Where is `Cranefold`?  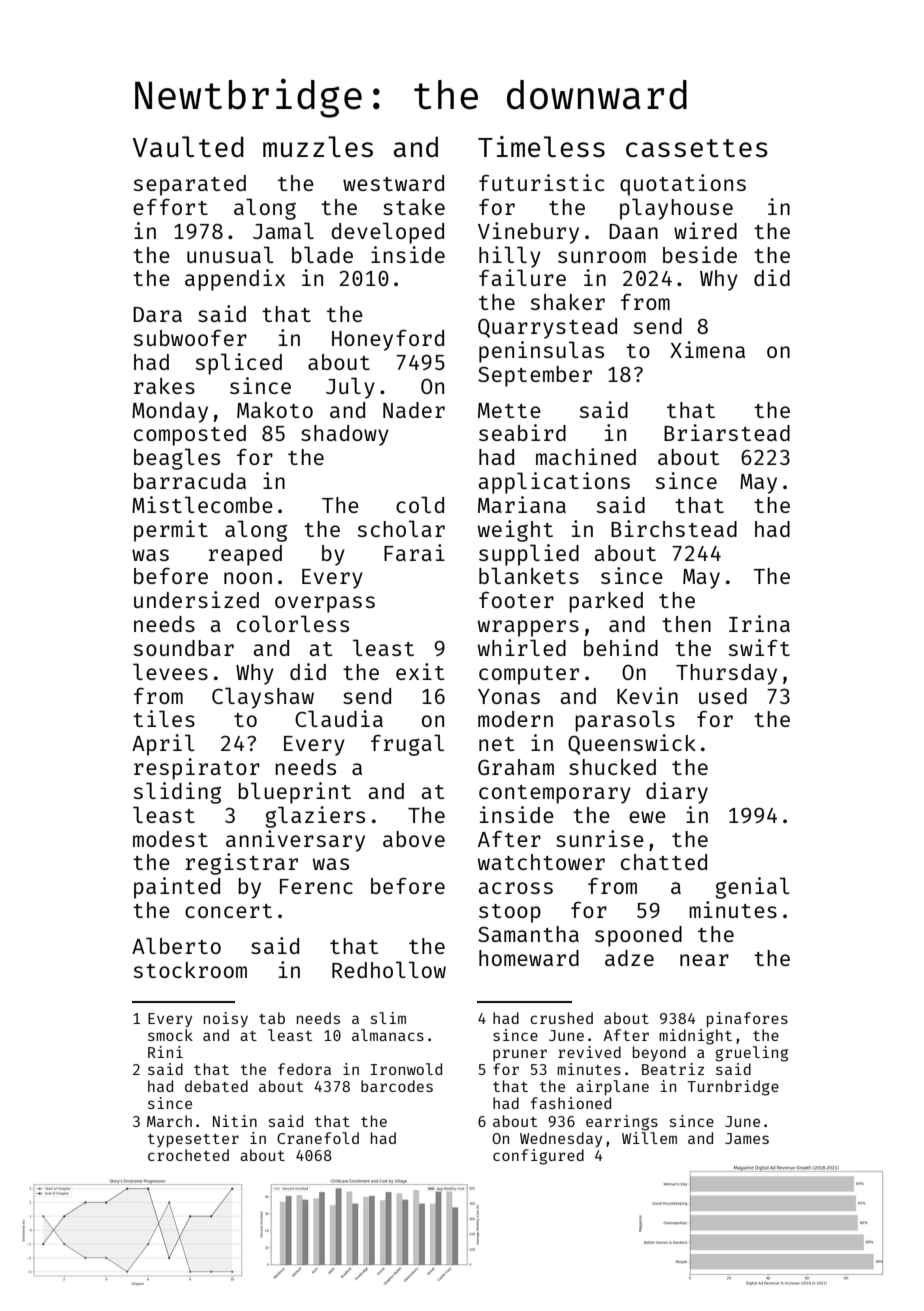 Cranefold is located at coordinates (318, 1138).
